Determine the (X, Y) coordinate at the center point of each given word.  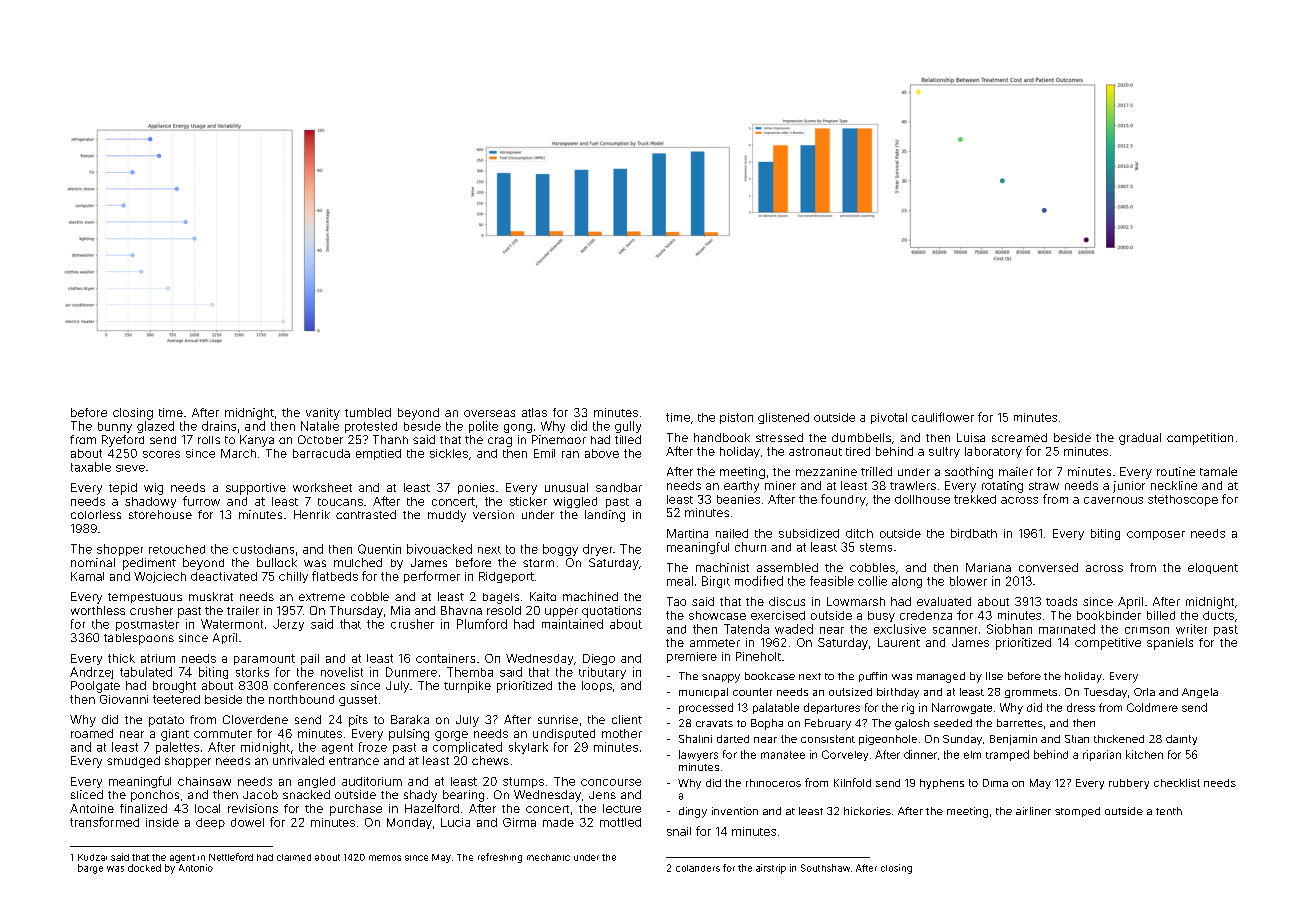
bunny (115, 427)
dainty (1181, 740)
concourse (611, 782)
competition (1200, 439)
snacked (306, 794)
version (493, 514)
